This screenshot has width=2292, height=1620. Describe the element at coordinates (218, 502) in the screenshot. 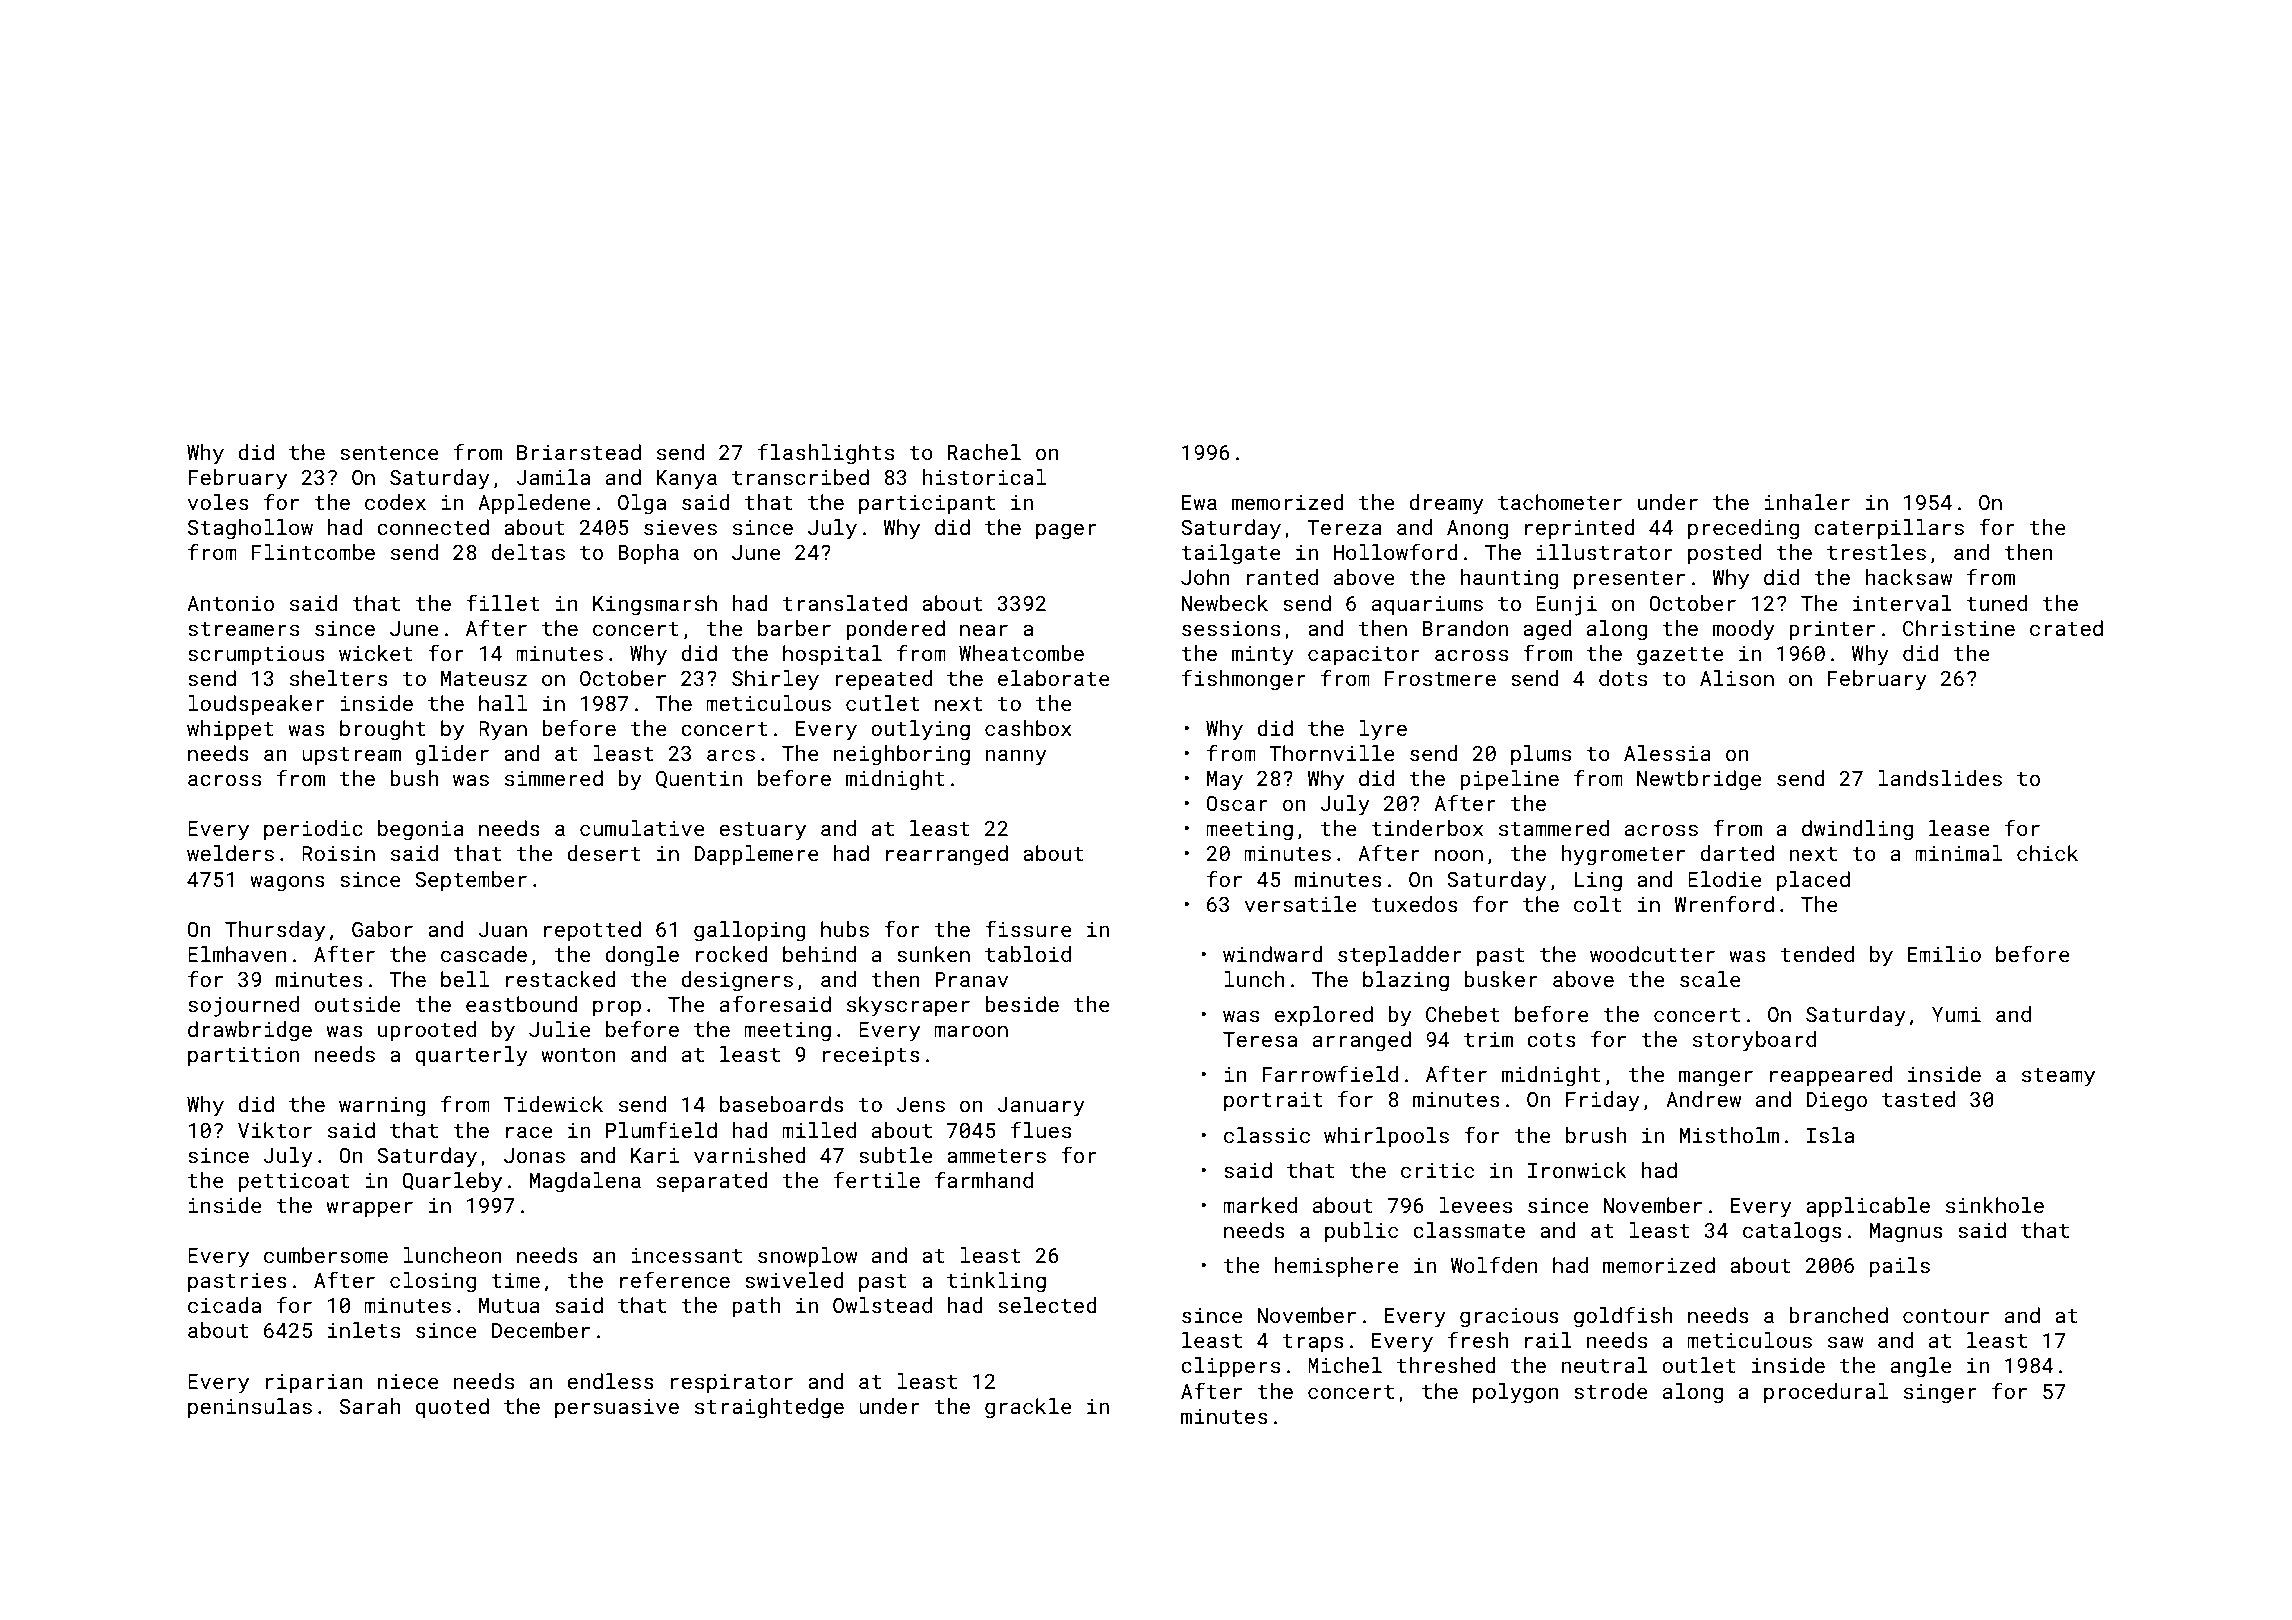

I see `voles` at that location.
